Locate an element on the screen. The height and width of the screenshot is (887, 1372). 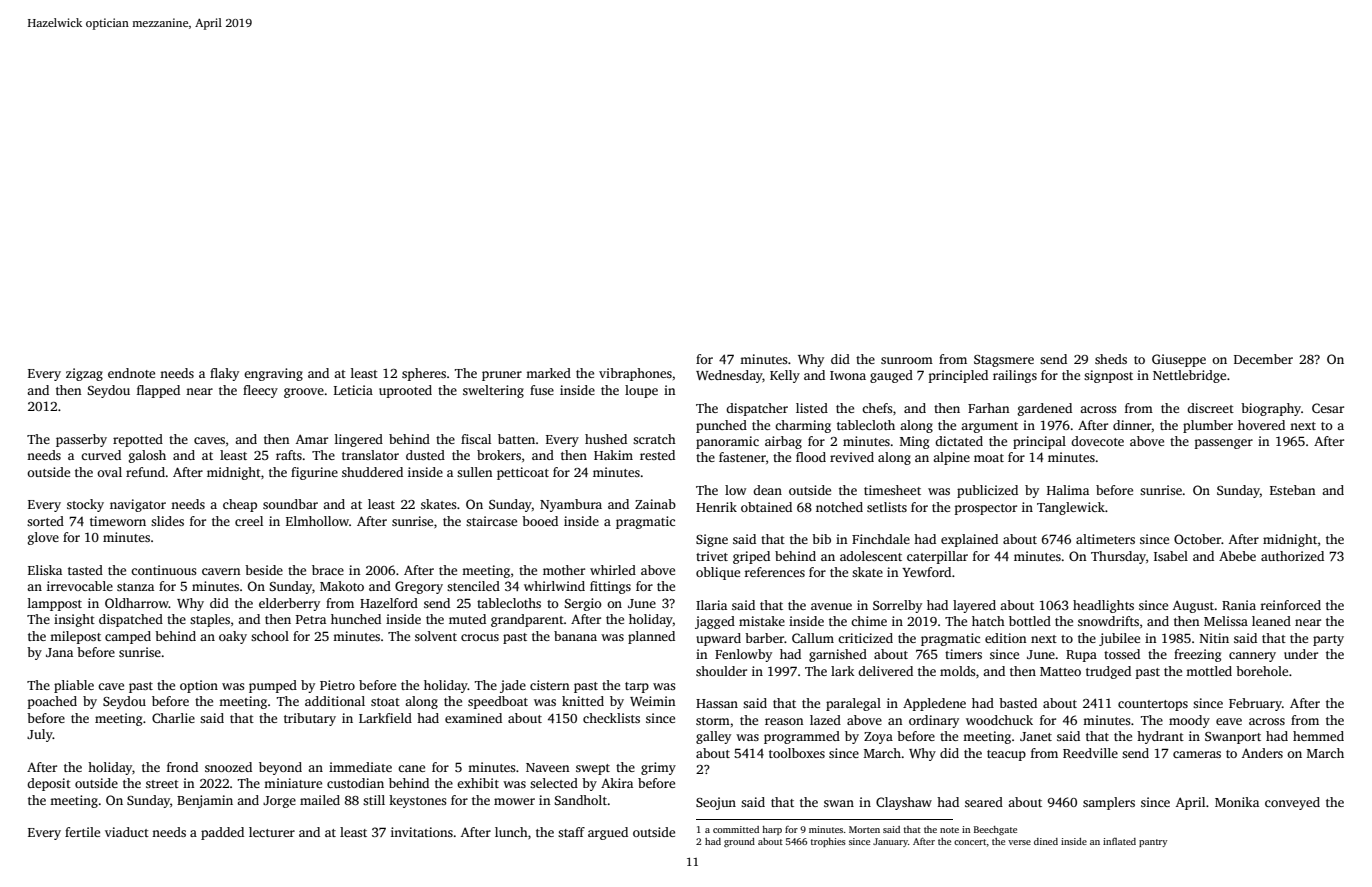
leaned is located at coordinates (1271, 621).
